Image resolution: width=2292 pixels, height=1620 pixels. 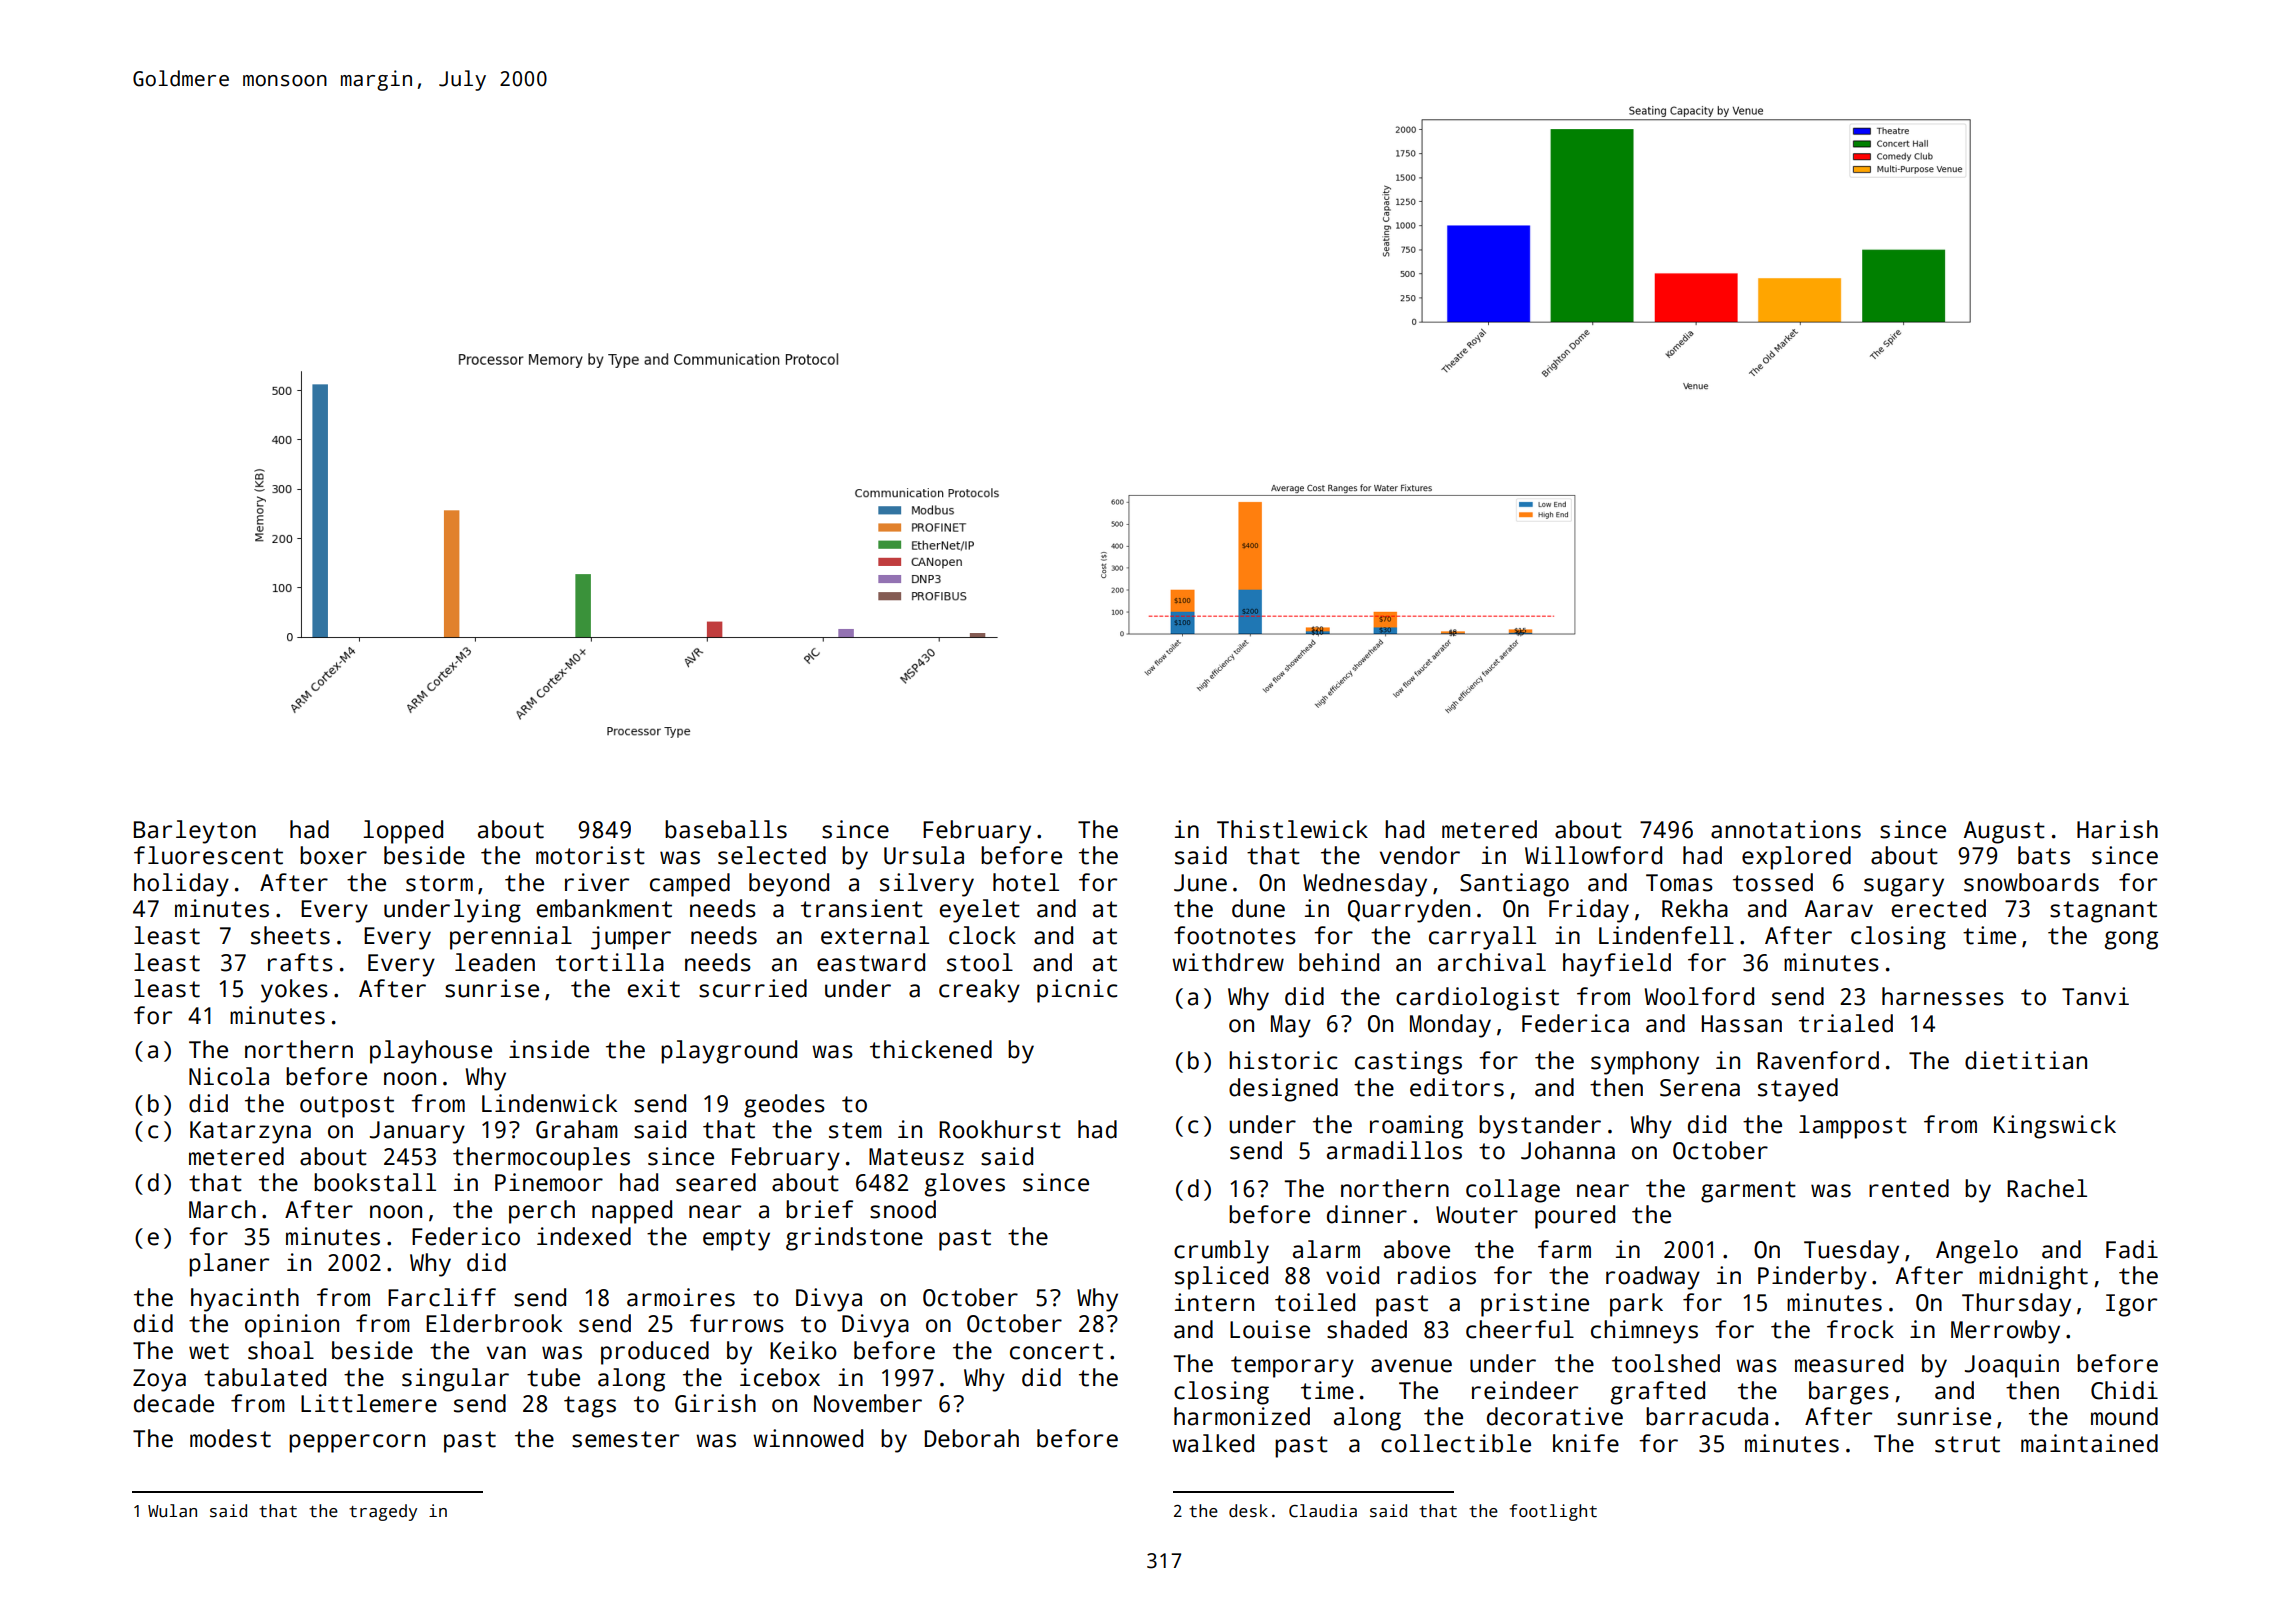 What do you see at coordinates (1477, 999) in the screenshot?
I see `cardiologist` at bounding box center [1477, 999].
